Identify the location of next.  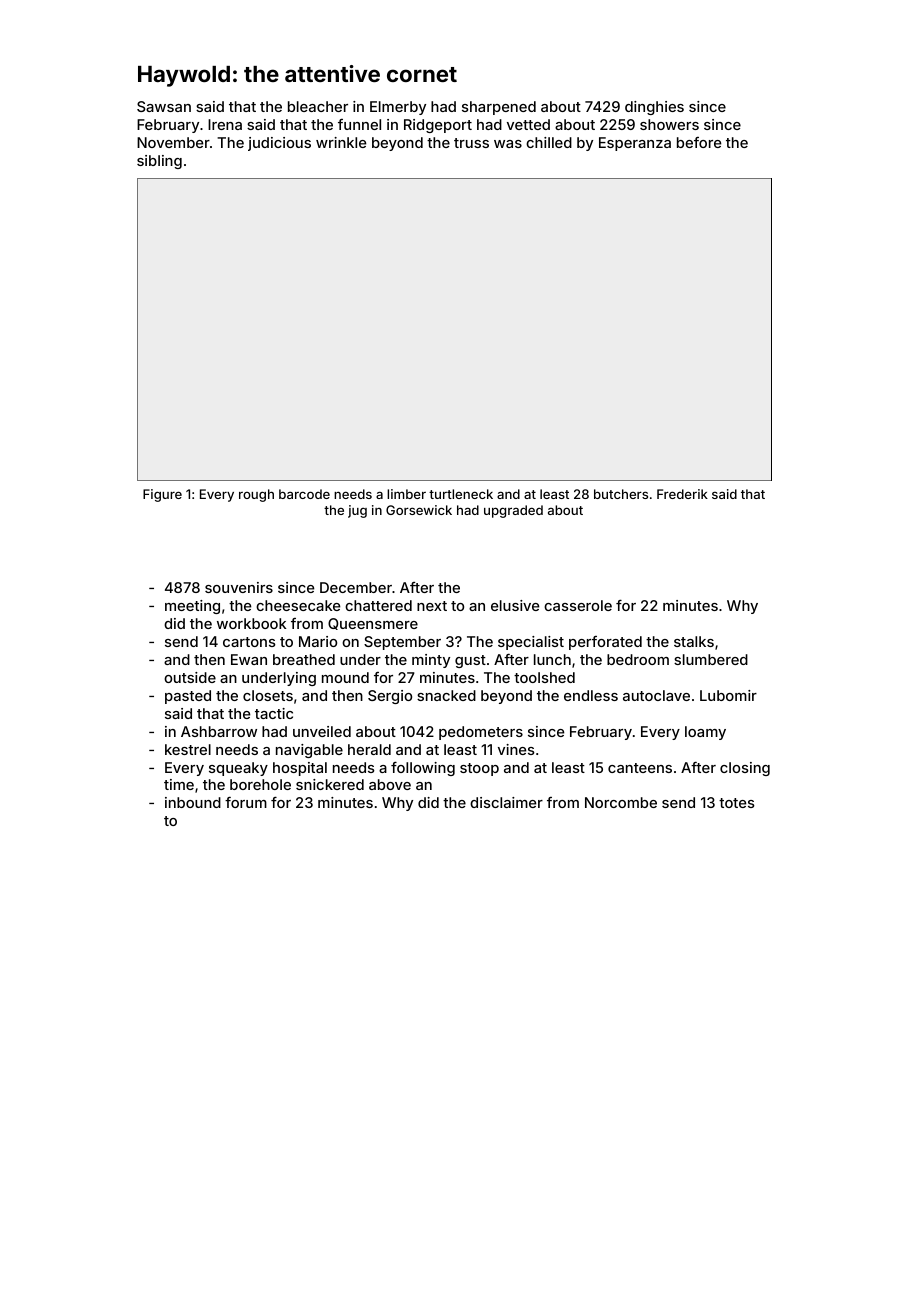
(432, 606).
